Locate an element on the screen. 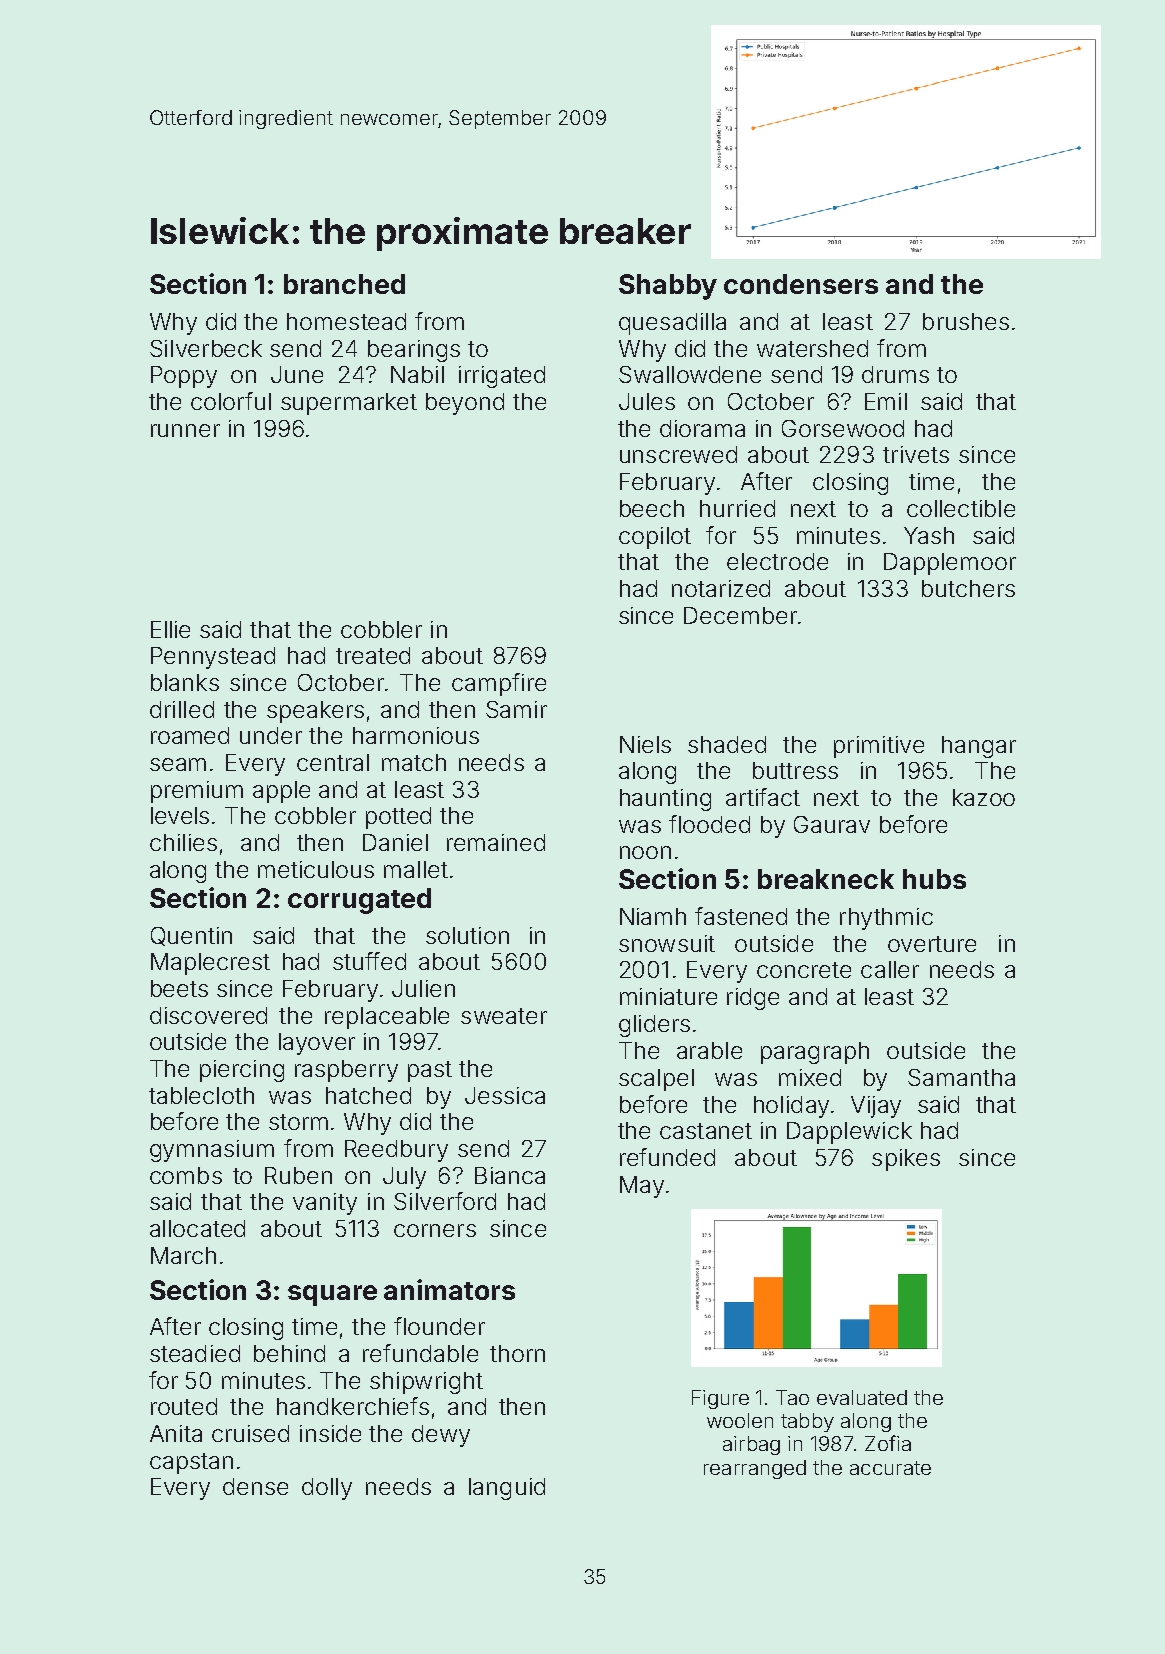 This screenshot has height=1654, width=1165. Samantha is located at coordinates (961, 1077).
